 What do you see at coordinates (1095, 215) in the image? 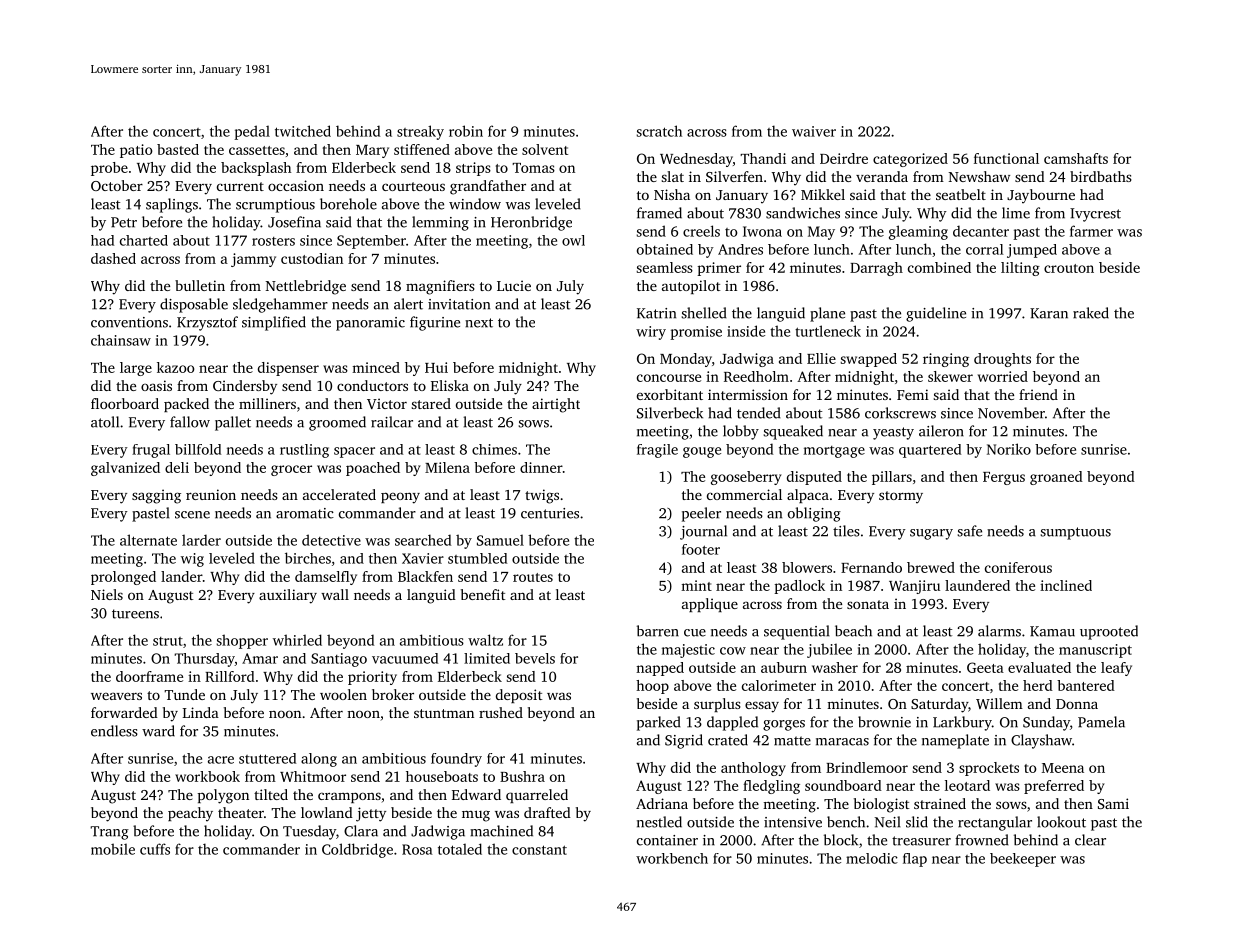
I see `Ivycrest` at bounding box center [1095, 215].
